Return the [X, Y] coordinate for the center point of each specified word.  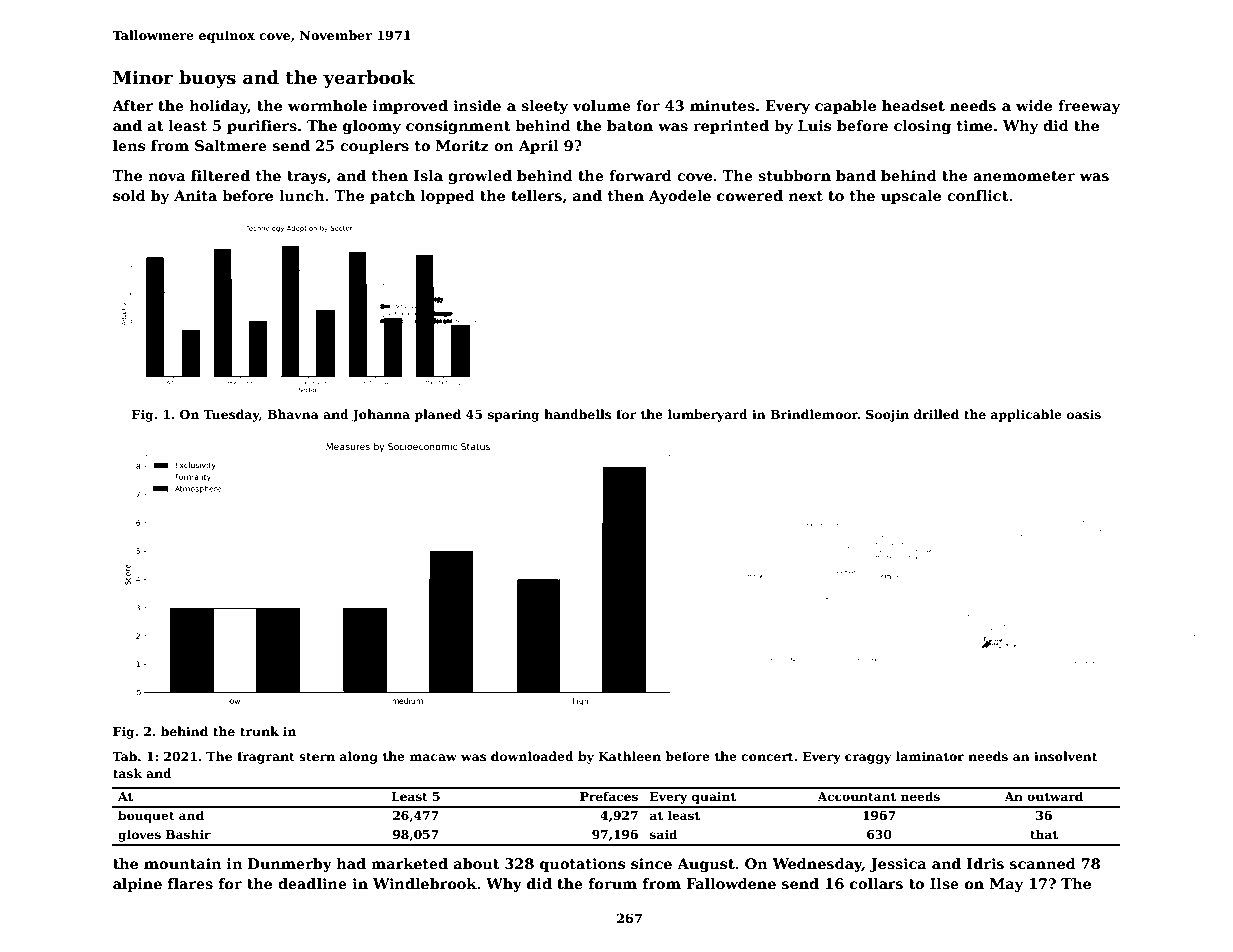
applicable [1026, 415]
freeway [1089, 107]
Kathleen [629, 756]
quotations [582, 865]
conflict [978, 195]
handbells [577, 414]
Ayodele [680, 197]
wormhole [327, 105]
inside [477, 105]
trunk [259, 731]
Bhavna [293, 414]
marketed [409, 863]
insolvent [1065, 756]
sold [129, 195]
